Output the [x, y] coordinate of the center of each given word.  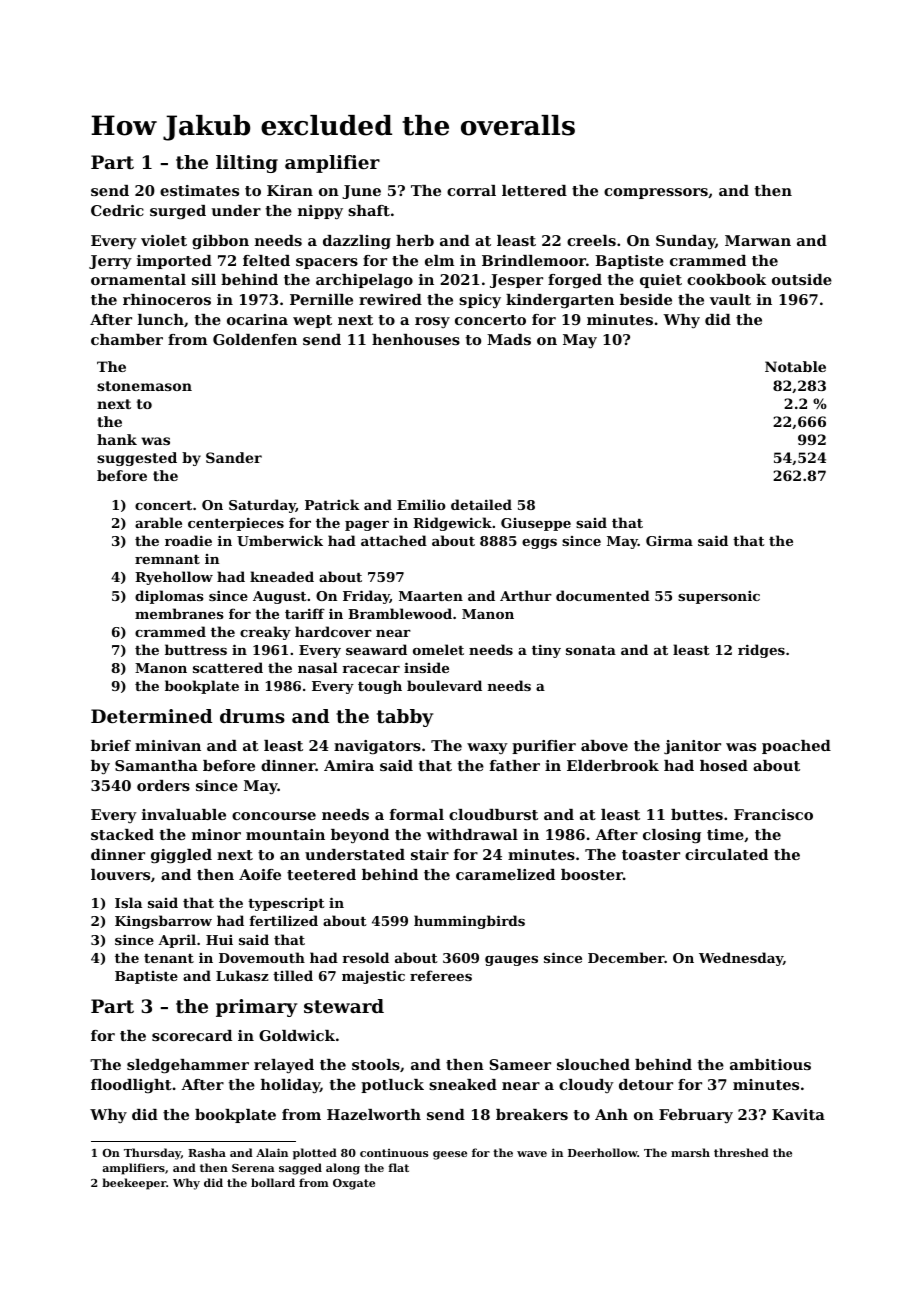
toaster [651, 855]
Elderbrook [613, 765]
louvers [120, 874]
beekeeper [134, 1184]
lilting [247, 164]
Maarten [431, 596]
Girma [669, 541]
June [361, 192]
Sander [234, 457]
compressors [656, 193]
